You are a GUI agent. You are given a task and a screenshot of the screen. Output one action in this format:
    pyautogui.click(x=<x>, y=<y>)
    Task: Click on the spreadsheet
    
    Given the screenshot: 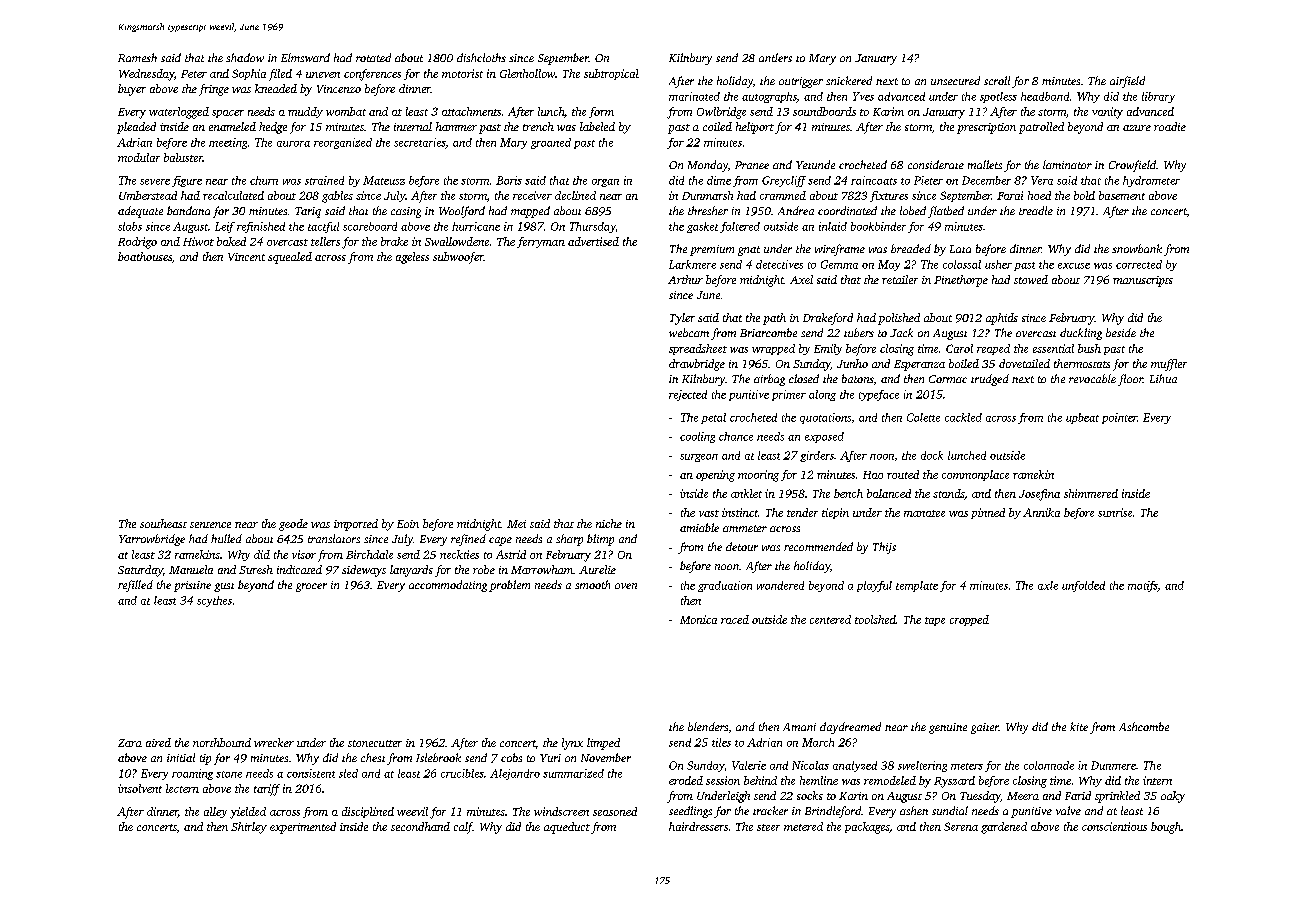 What is the action you would take?
    pyautogui.click(x=698, y=349)
